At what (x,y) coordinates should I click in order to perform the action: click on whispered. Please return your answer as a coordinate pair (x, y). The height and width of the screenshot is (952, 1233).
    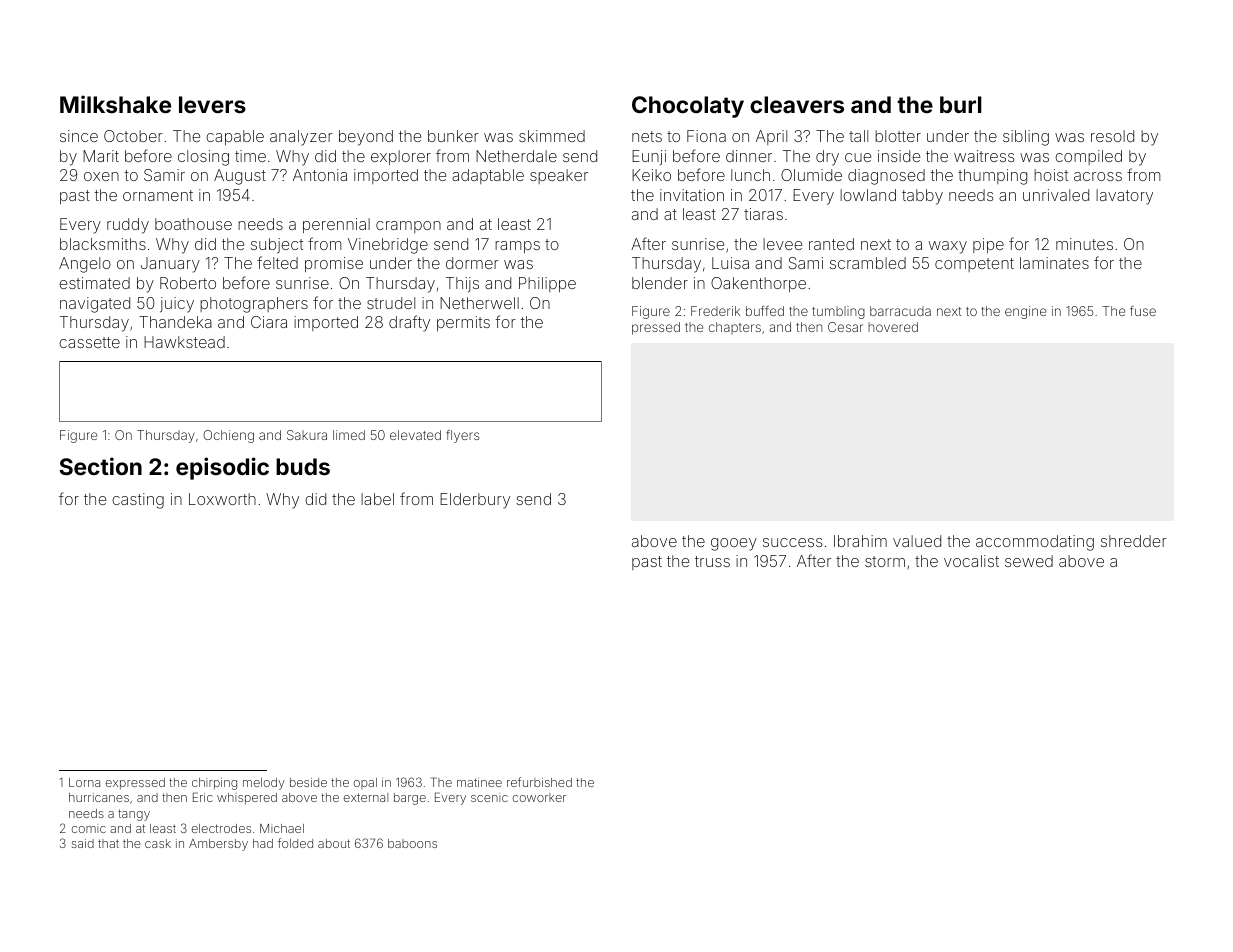
    Looking at the image, I should click on (247, 799).
